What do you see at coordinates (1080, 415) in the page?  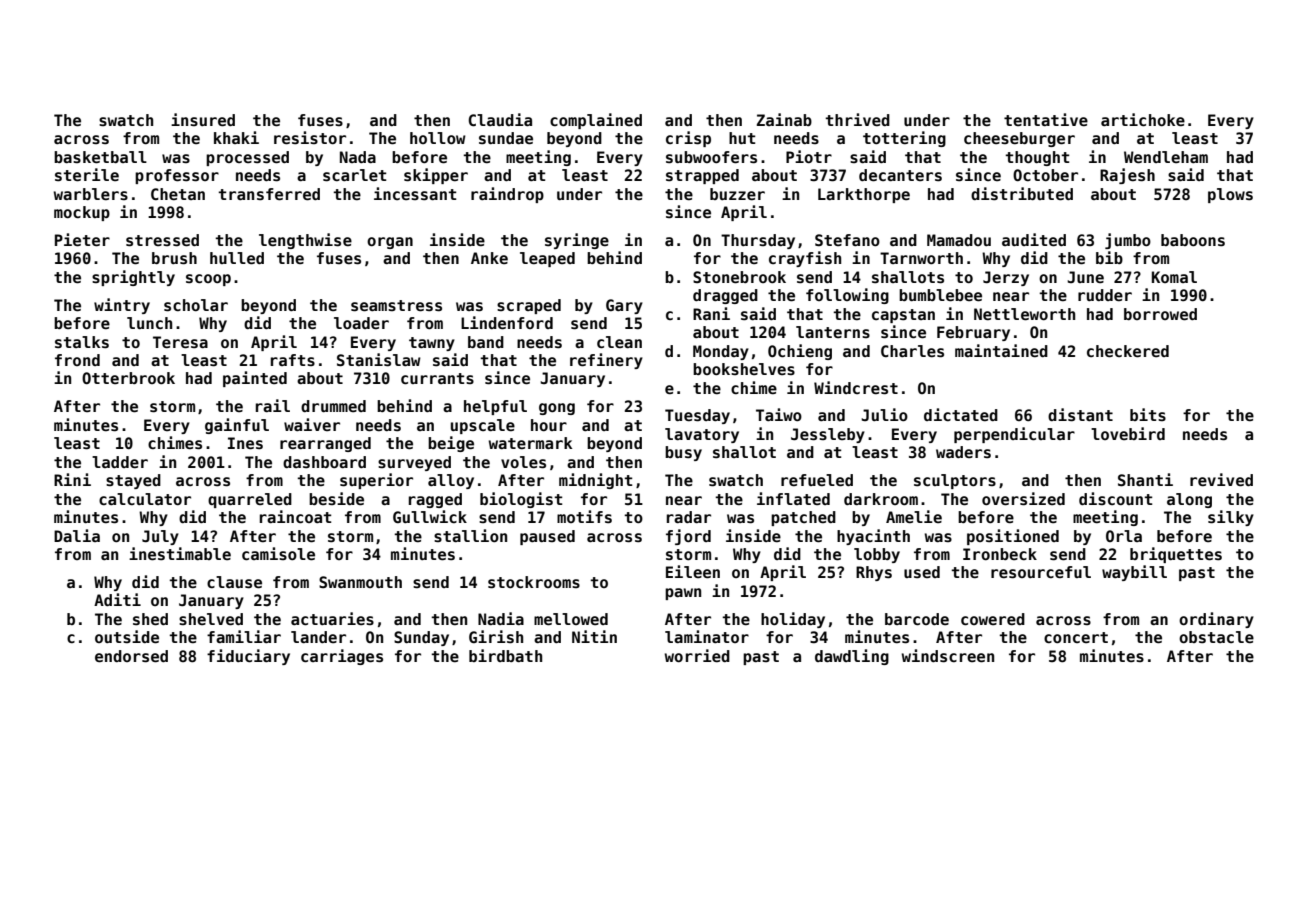 I see `distant` at bounding box center [1080, 415].
